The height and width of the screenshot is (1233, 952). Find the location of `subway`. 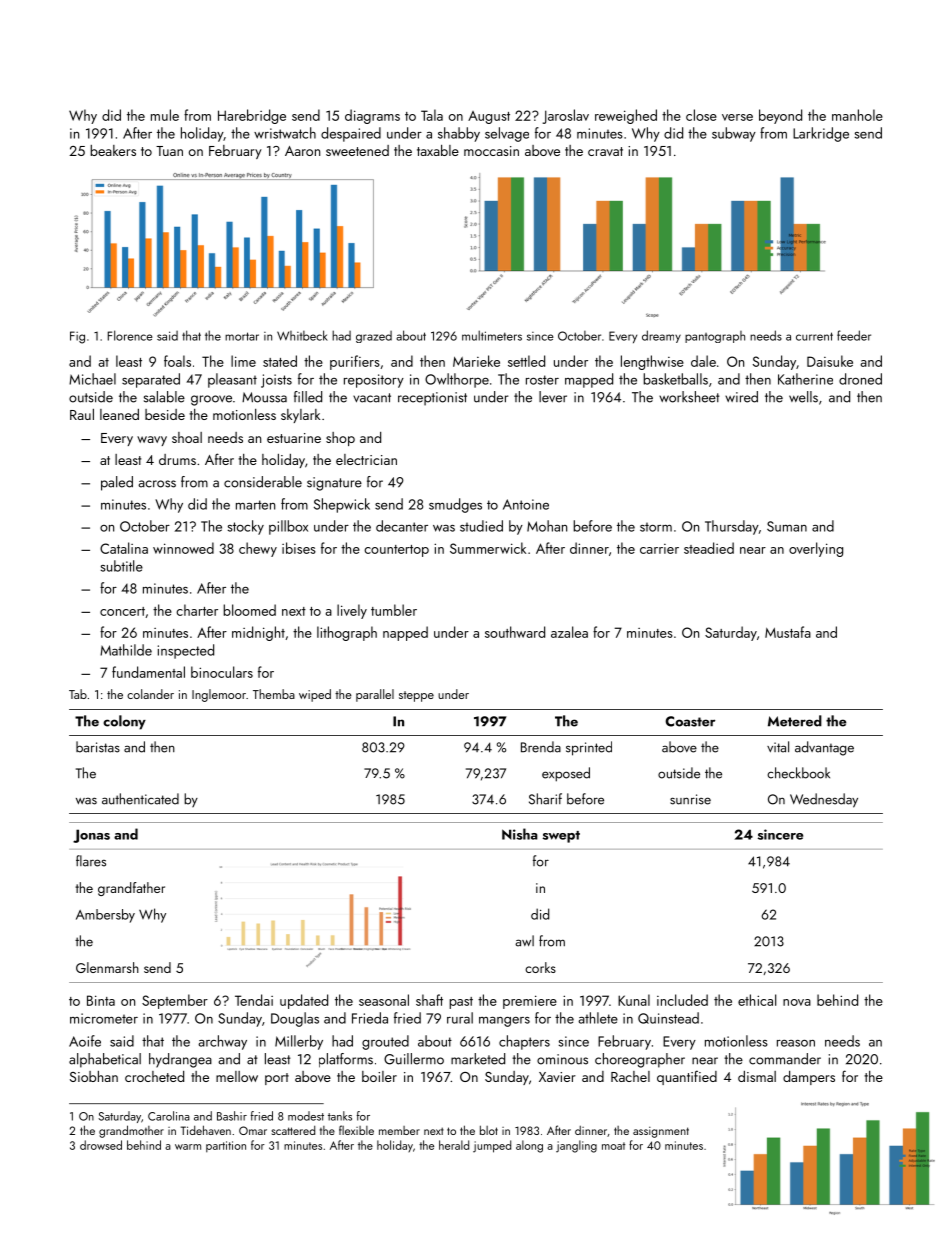

subway is located at coordinates (734, 134).
